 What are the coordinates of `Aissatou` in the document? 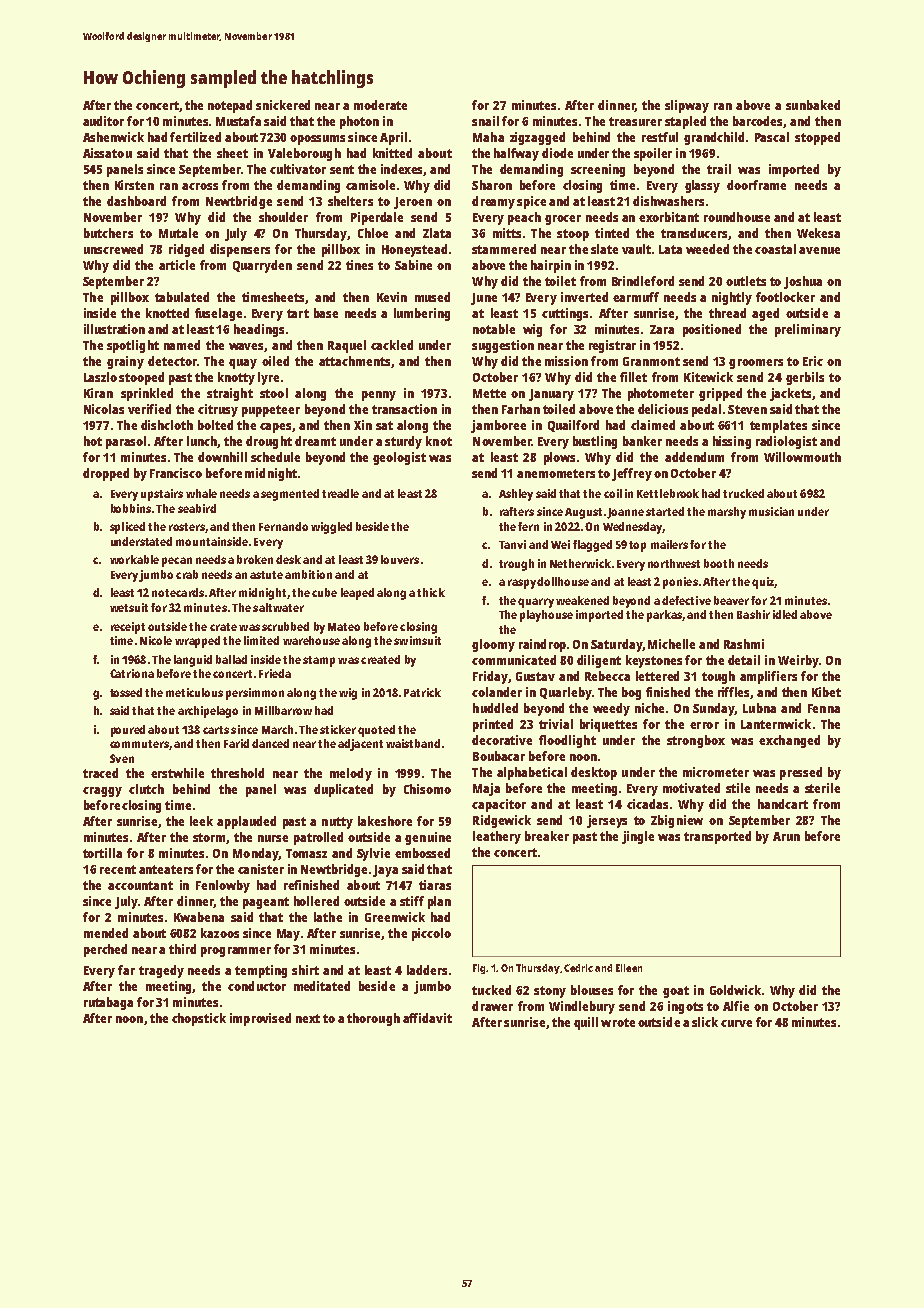 It's located at (107, 153).
